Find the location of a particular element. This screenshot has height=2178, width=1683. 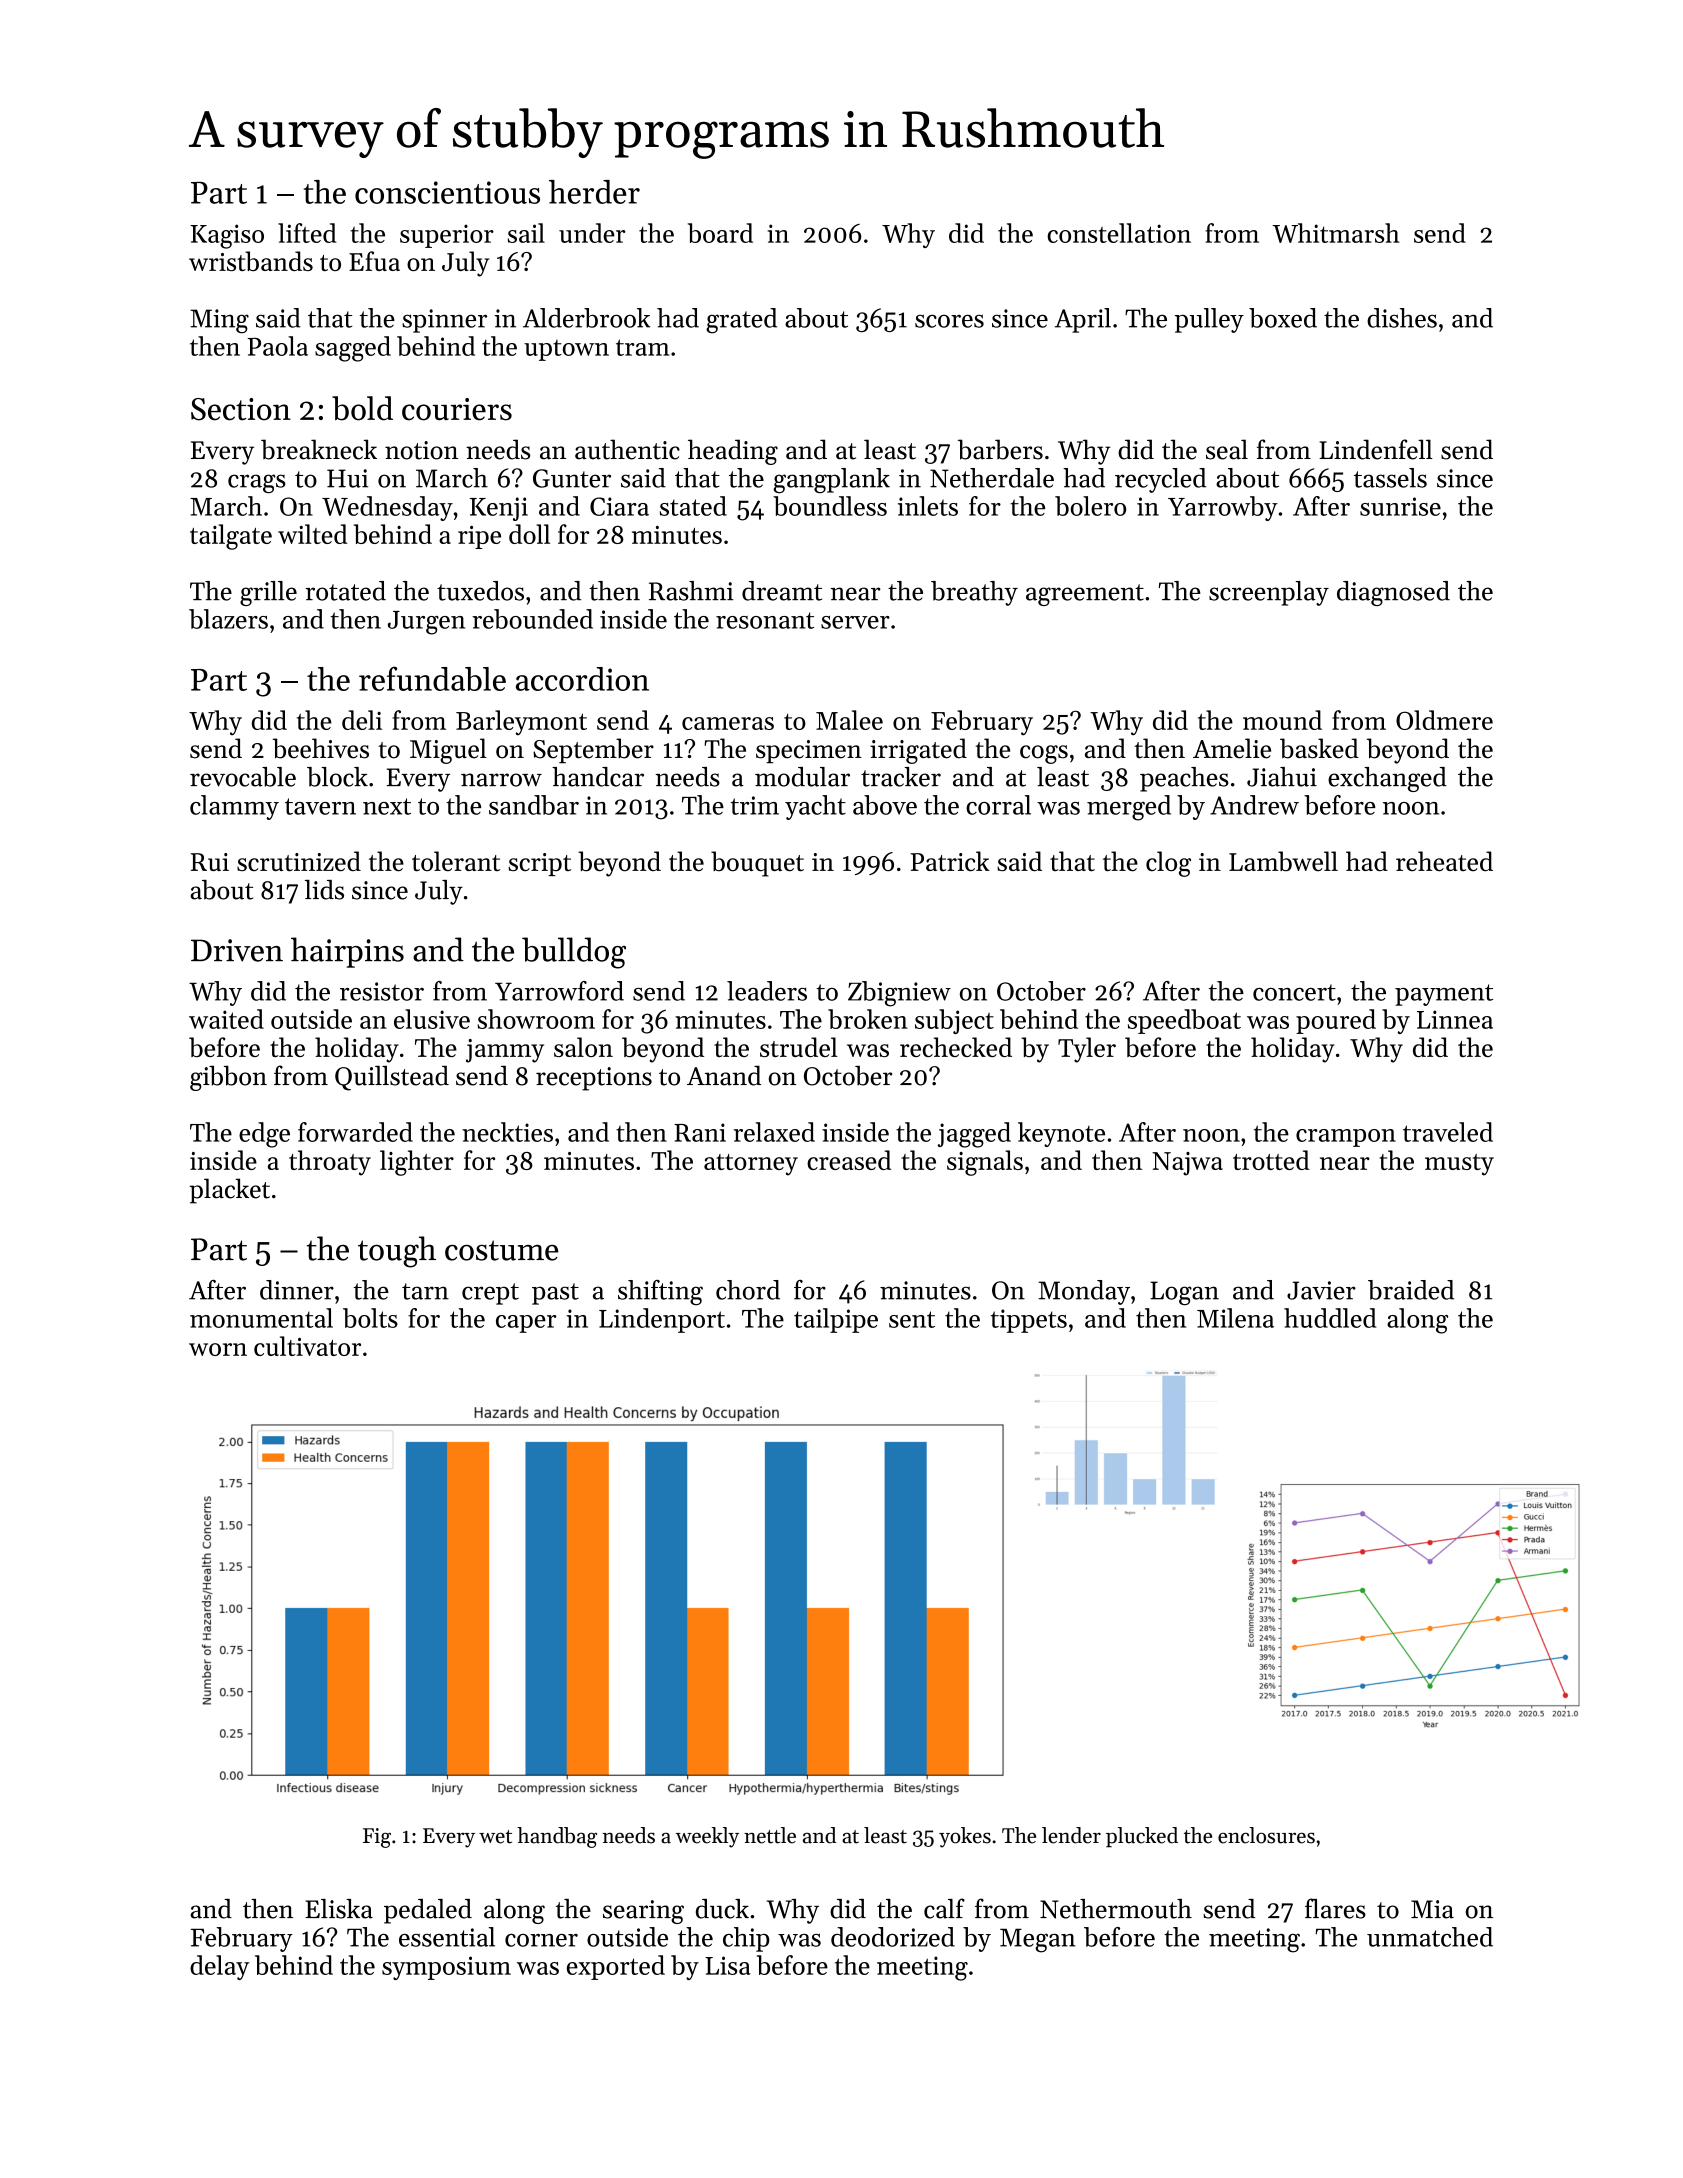

seal is located at coordinates (1227, 449).
